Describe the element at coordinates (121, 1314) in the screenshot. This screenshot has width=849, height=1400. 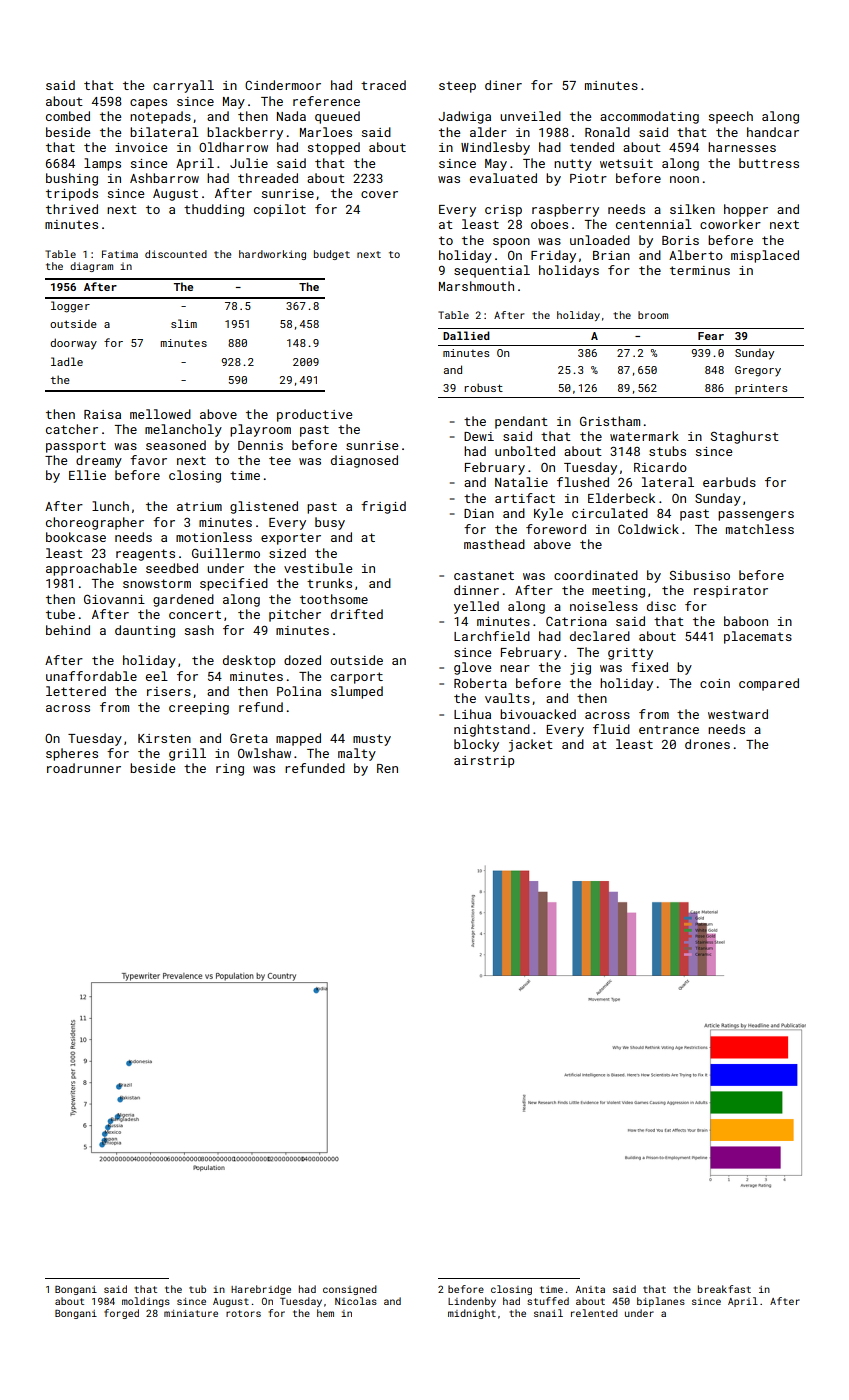
I see `forged` at that location.
